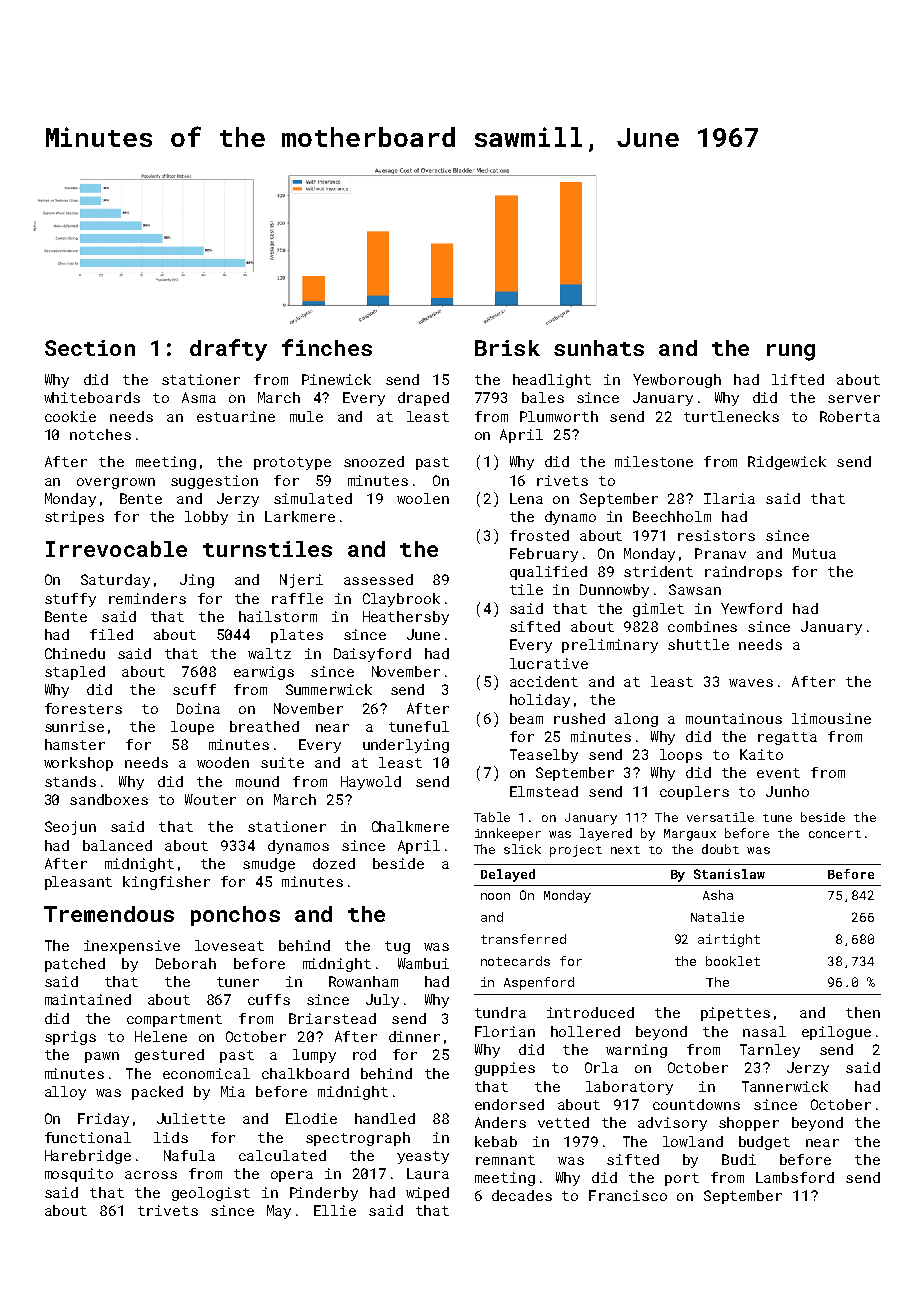 This screenshot has height=1308, width=924. I want to click on Heathersby, so click(406, 618).
